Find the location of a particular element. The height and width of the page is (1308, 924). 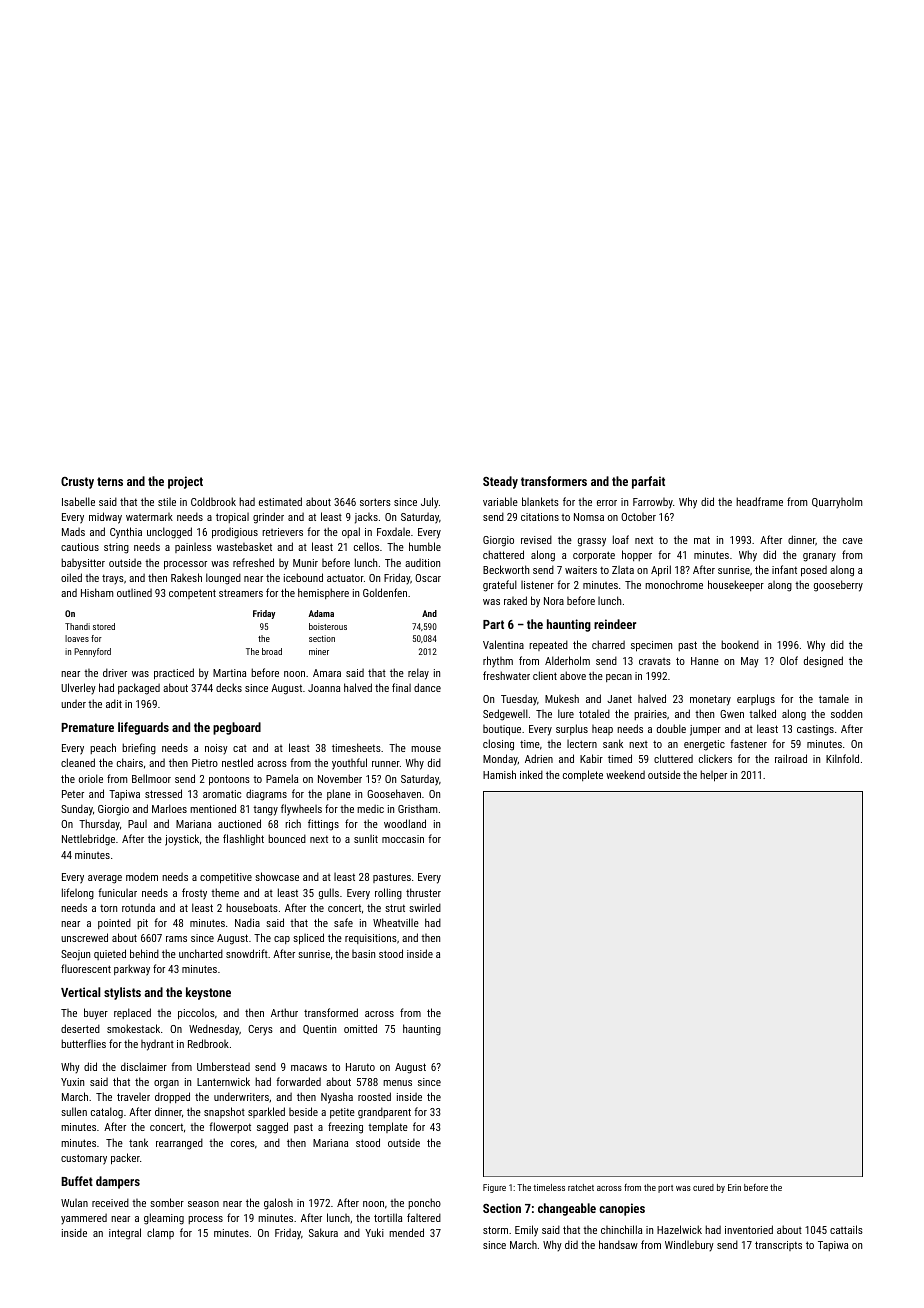

rolling is located at coordinates (388, 894).
